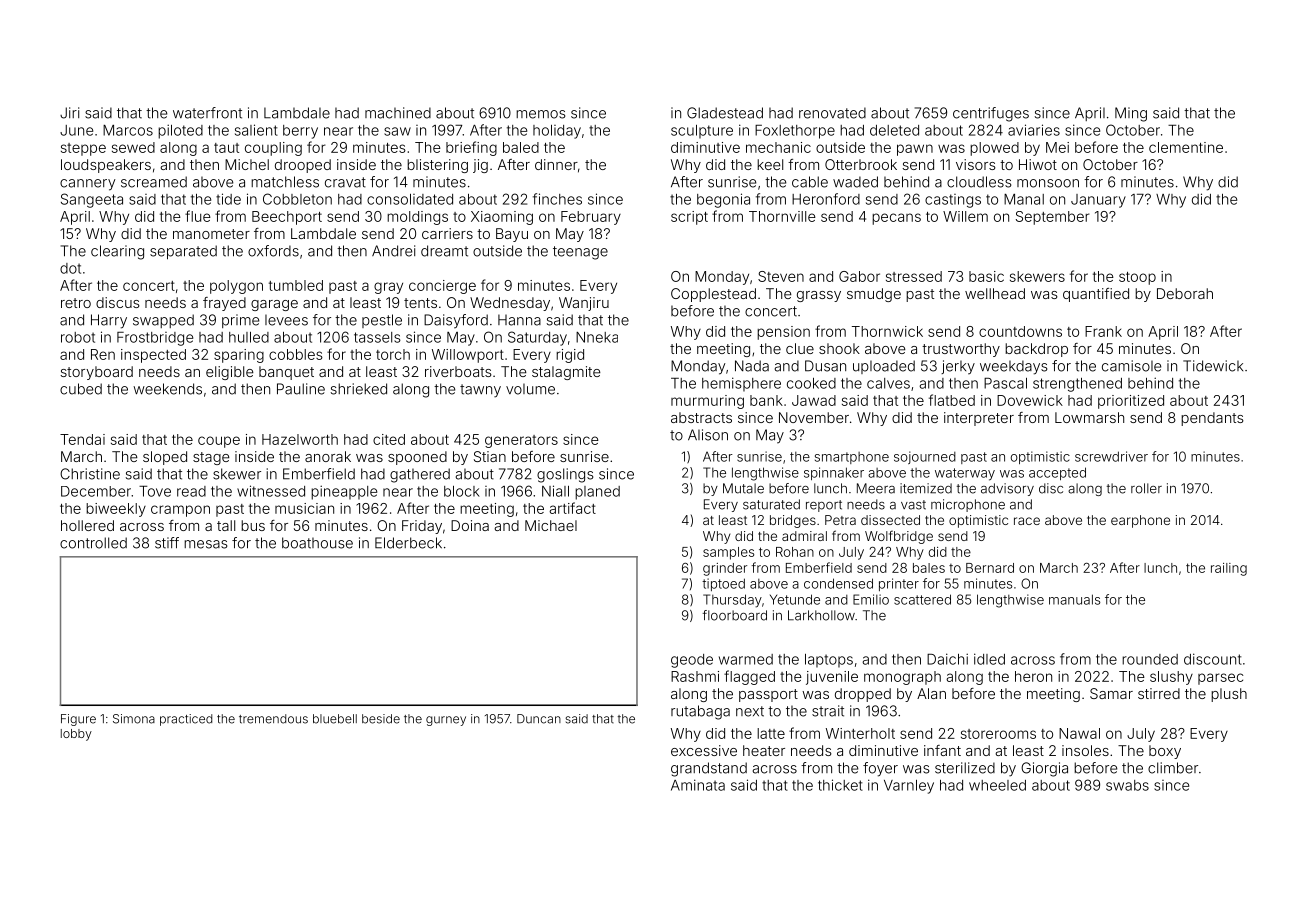 Image resolution: width=1308 pixels, height=924 pixels. What do you see at coordinates (839, 348) in the page?
I see `shook` at bounding box center [839, 348].
